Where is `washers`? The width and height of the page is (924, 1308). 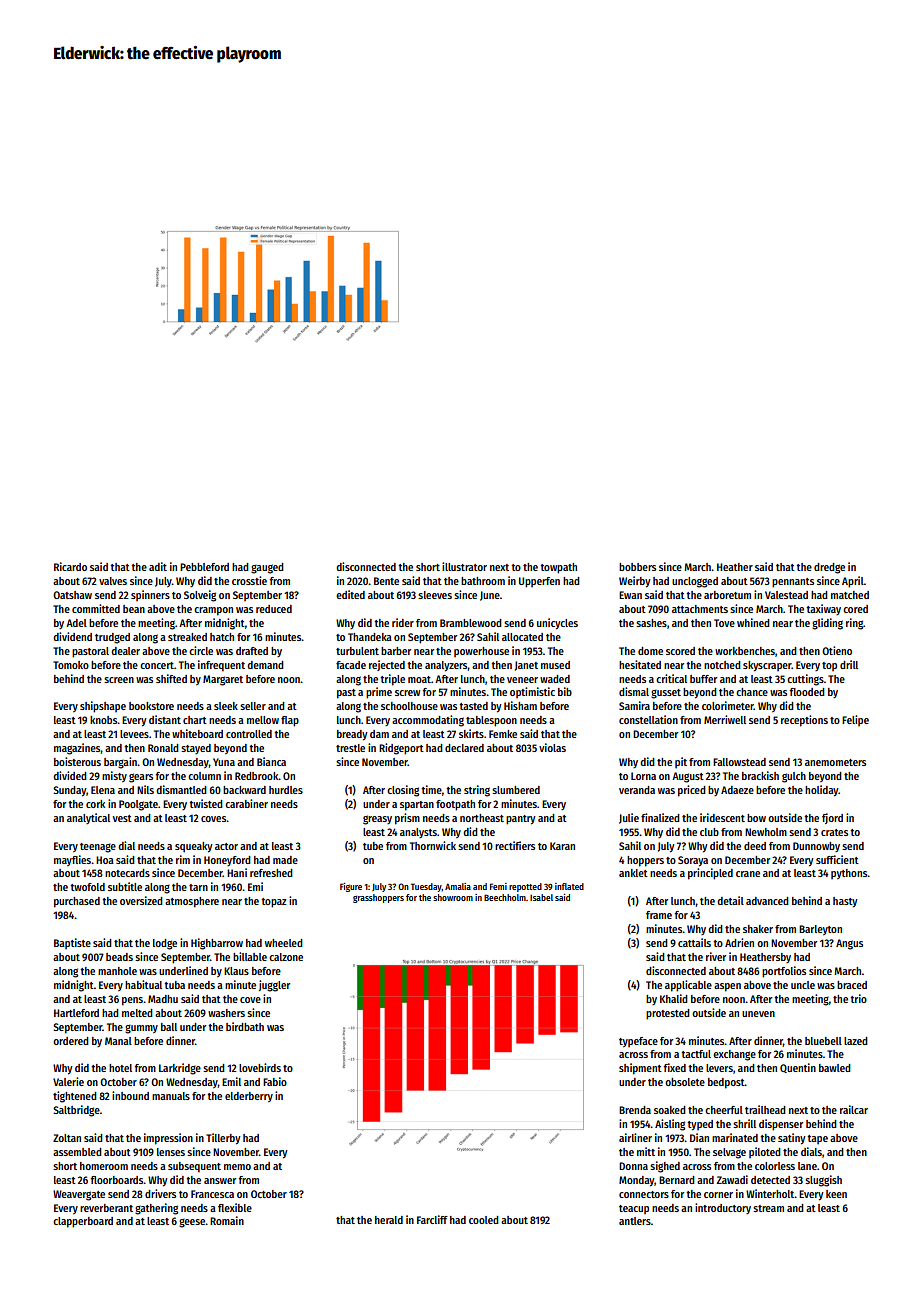
washers is located at coordinates (226, 1013).
